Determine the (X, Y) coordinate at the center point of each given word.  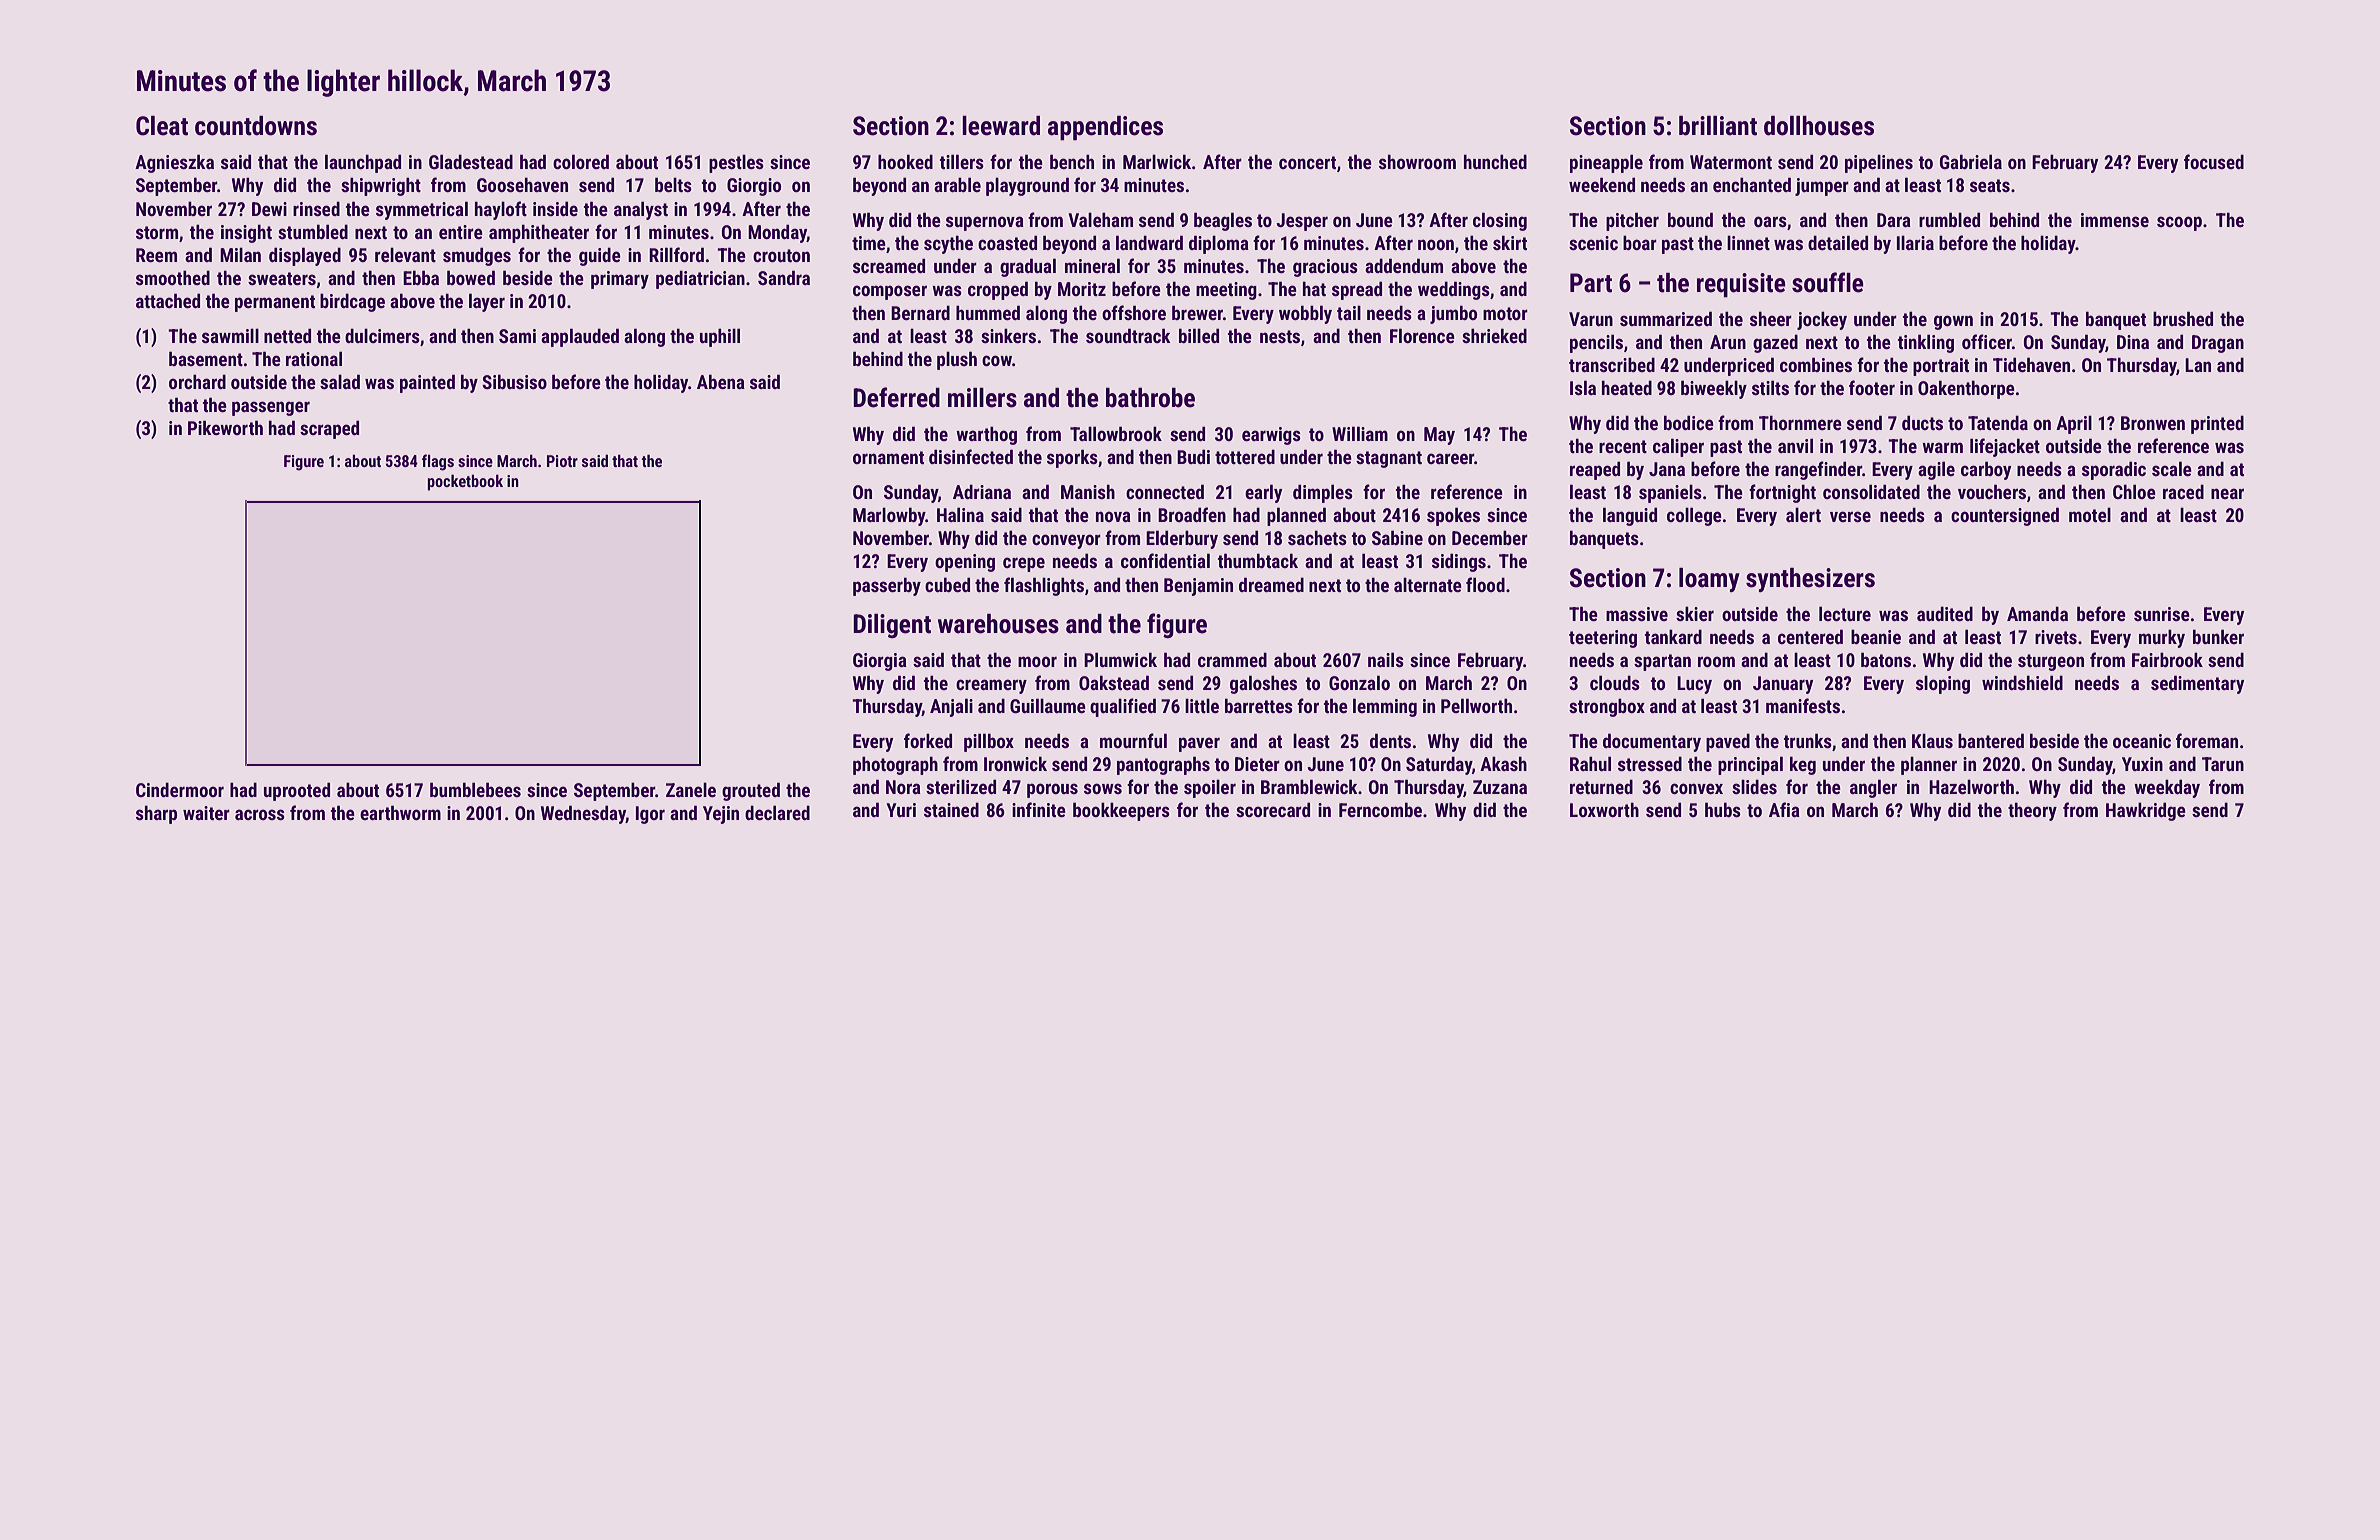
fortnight (1782, 493)
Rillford (676, 254)
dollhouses (1819, 126)
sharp (156, 814)
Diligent (892, 626)
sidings (1459, 562)
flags (438, 462)
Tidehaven (2031, 364)
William (1360, 433)
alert (1803, 514)
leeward (1001, 126)
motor (1505, 313)
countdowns (256, 126)
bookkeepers (1121, 811)
